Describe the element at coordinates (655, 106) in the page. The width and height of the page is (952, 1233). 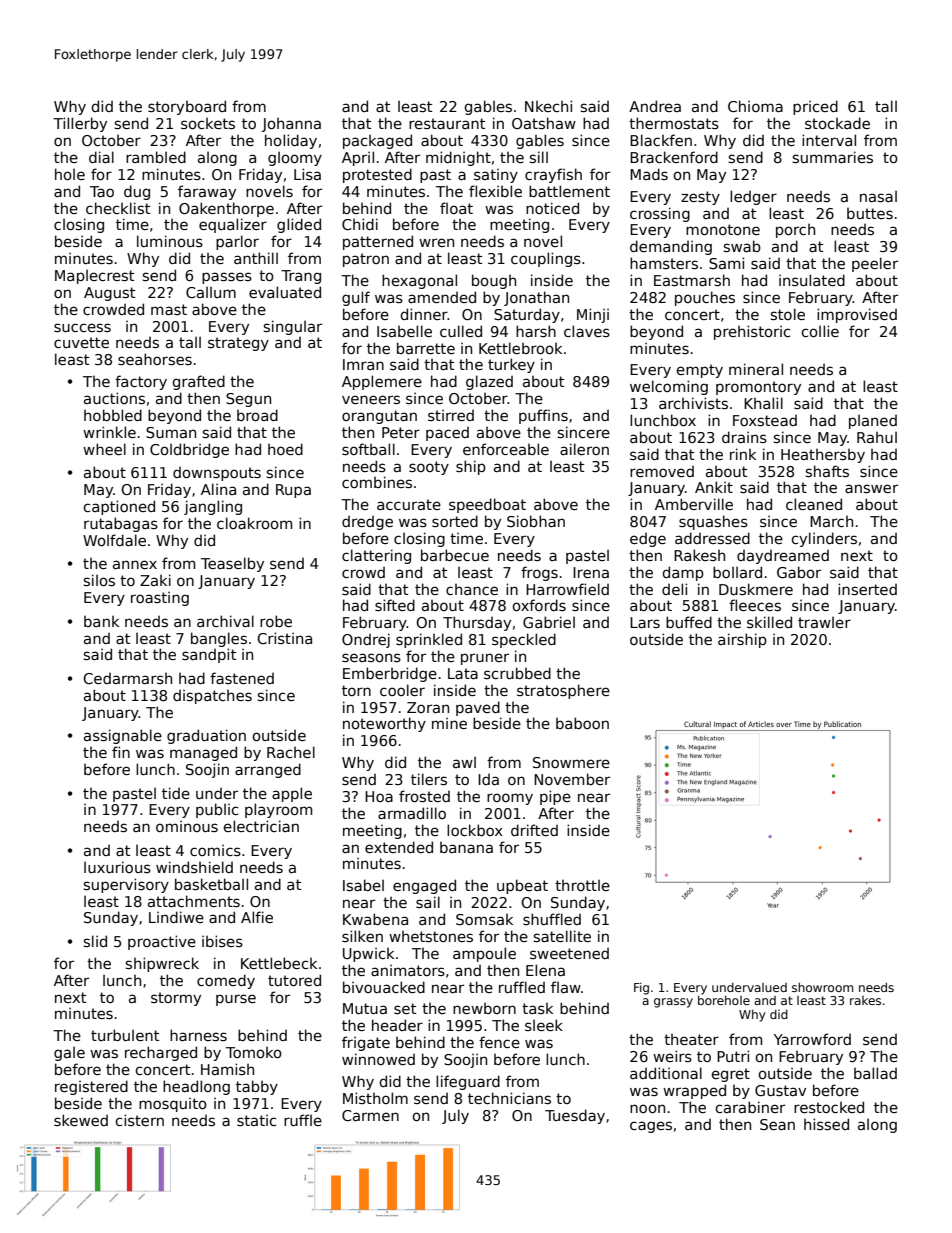
I see `Andrea` at that location.
